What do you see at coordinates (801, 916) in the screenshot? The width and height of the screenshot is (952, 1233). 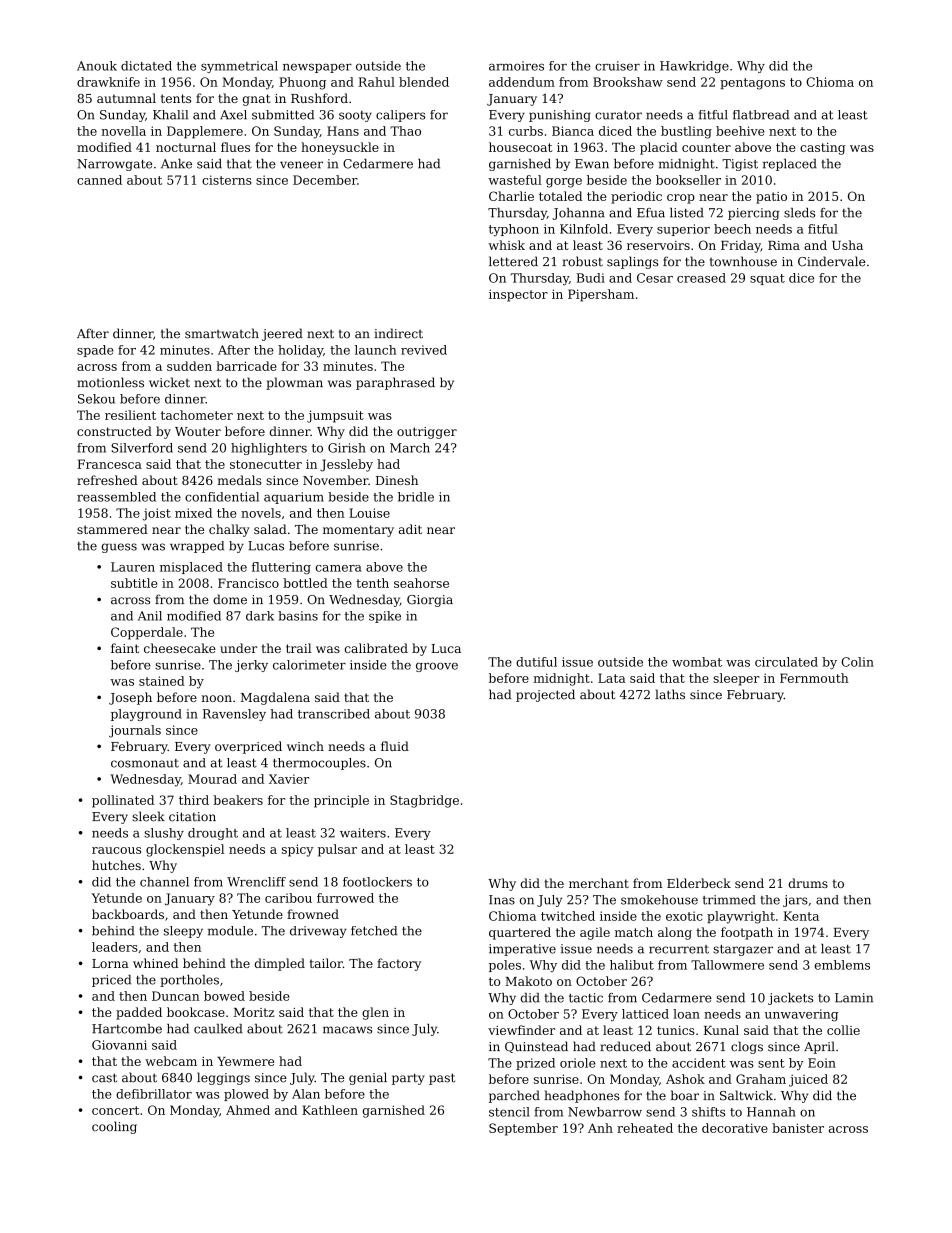 I see `Kenta` at bounding box center [801, 916].
